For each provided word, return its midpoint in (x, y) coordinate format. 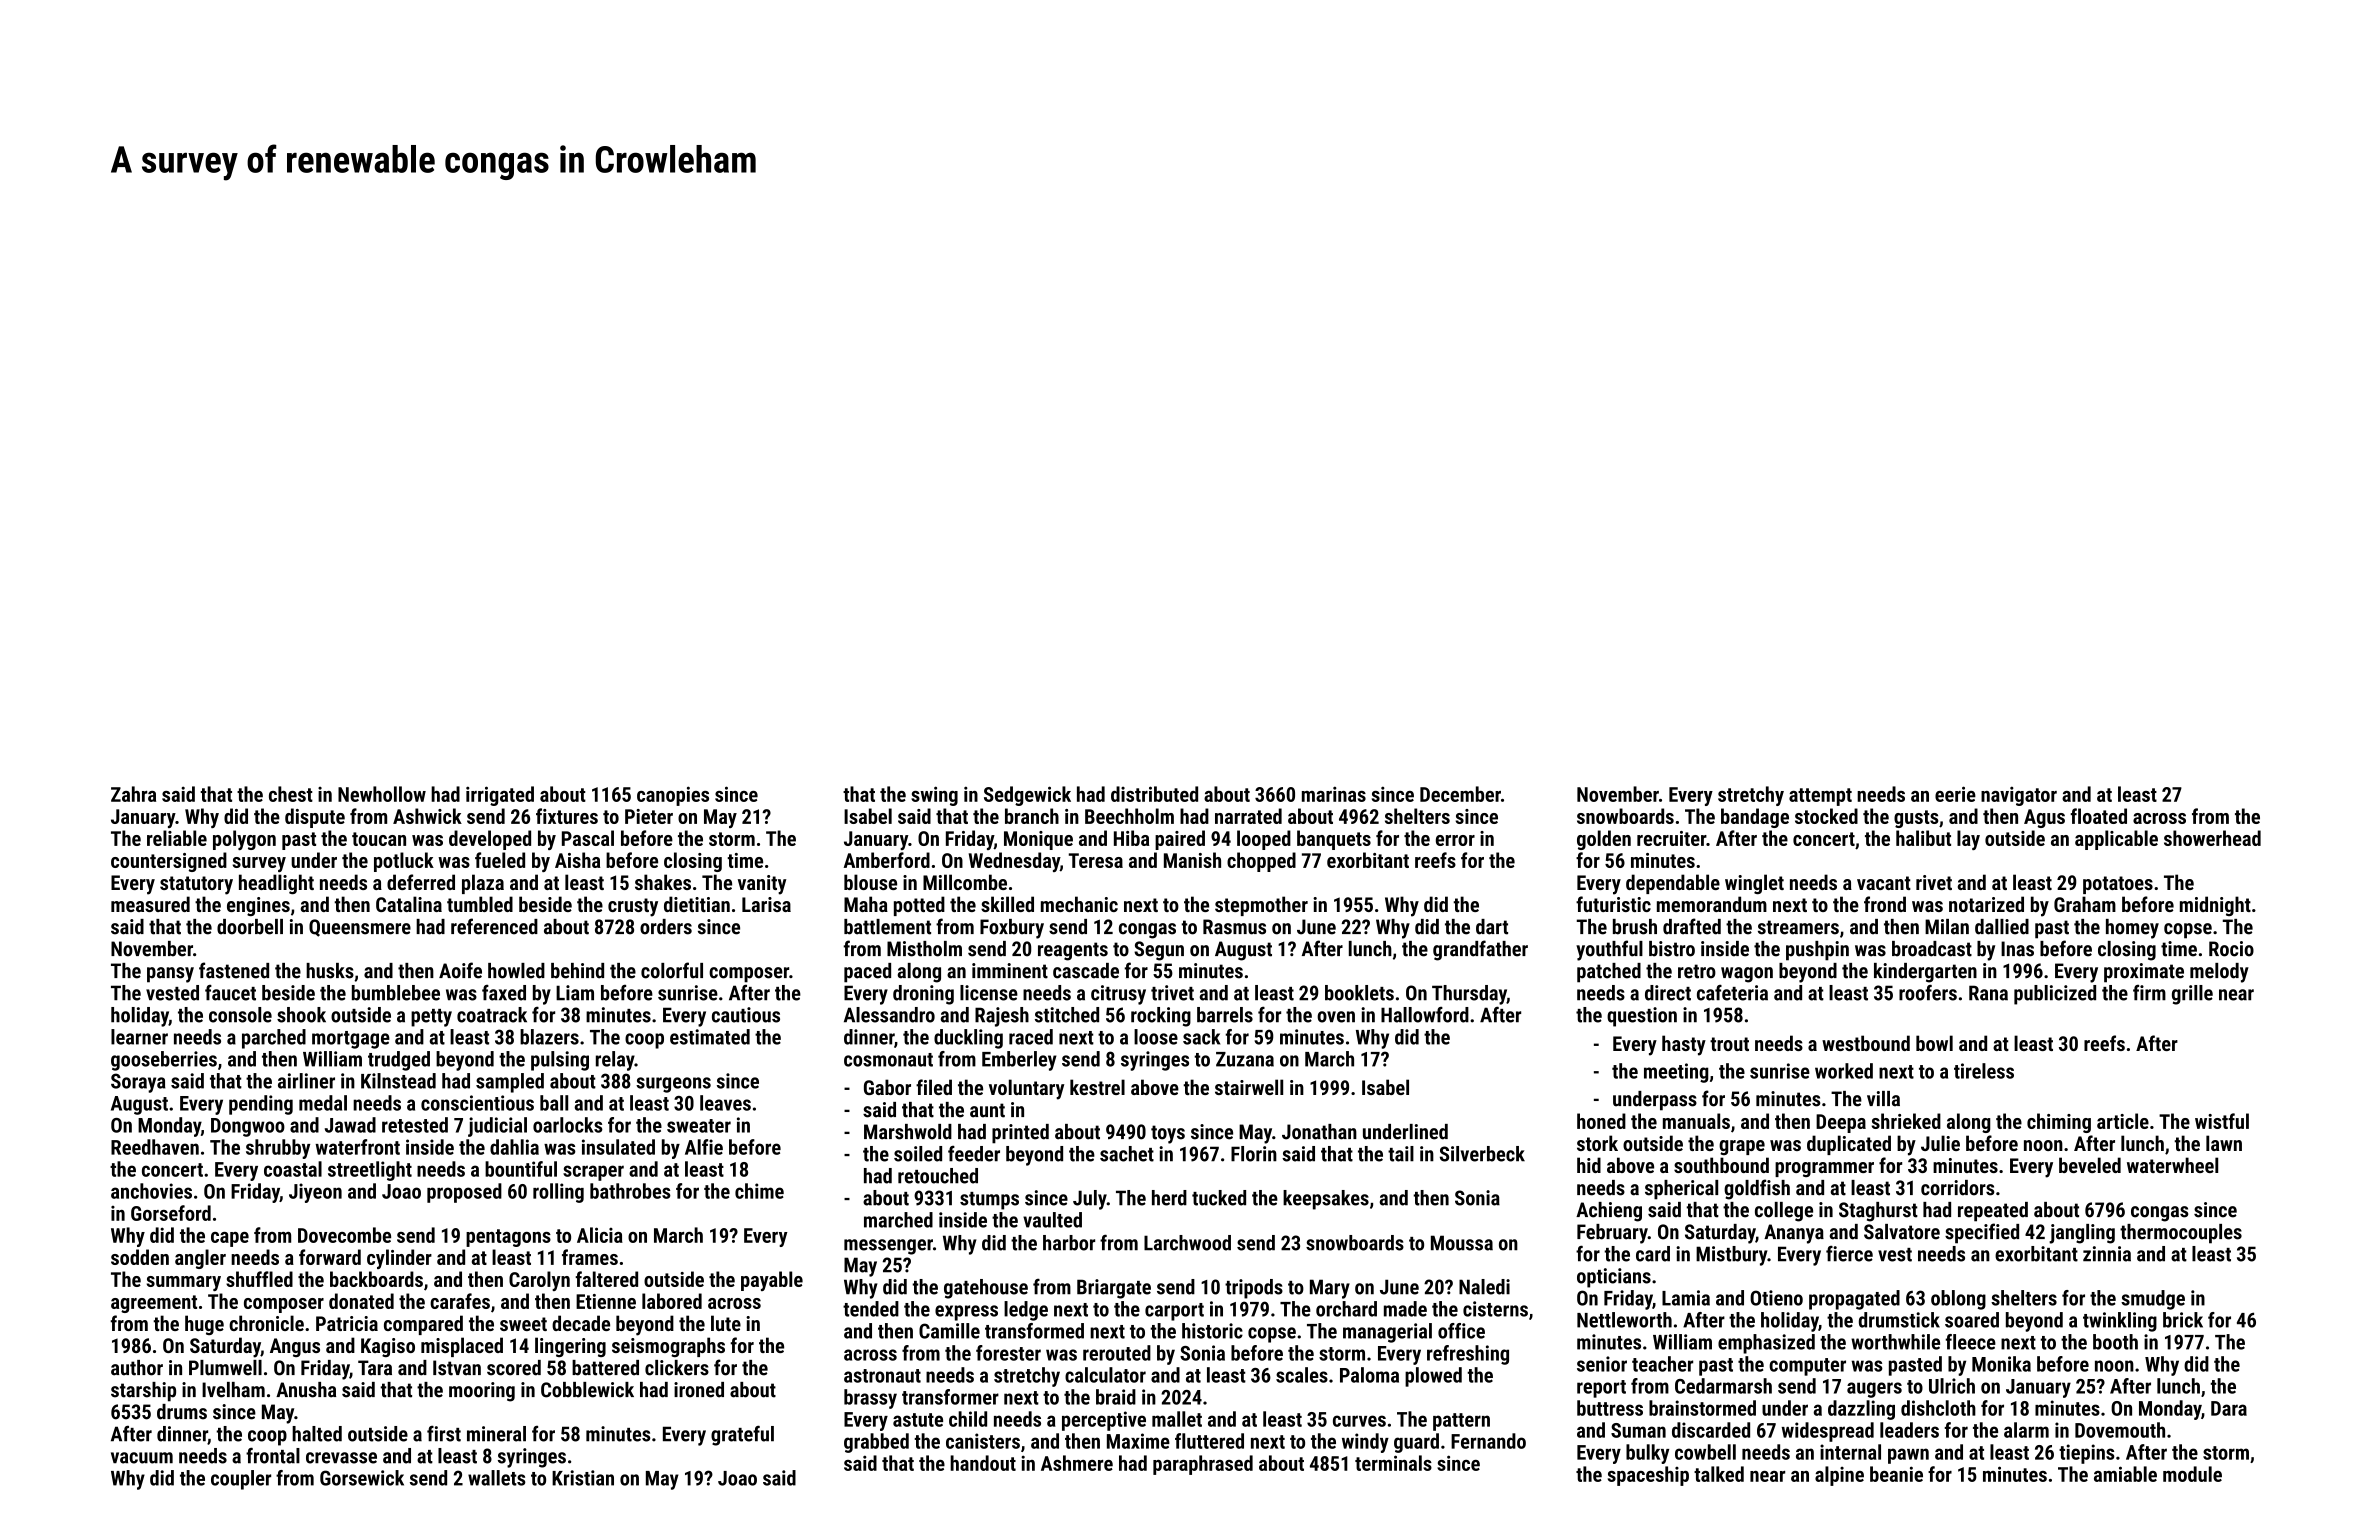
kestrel (1097, 1087)
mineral (496, 1434)
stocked (1826, 816)
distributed (1154, 794)
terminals (1393, 1463)
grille (2192, 995)
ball (554, 1103)
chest (291, 794)
